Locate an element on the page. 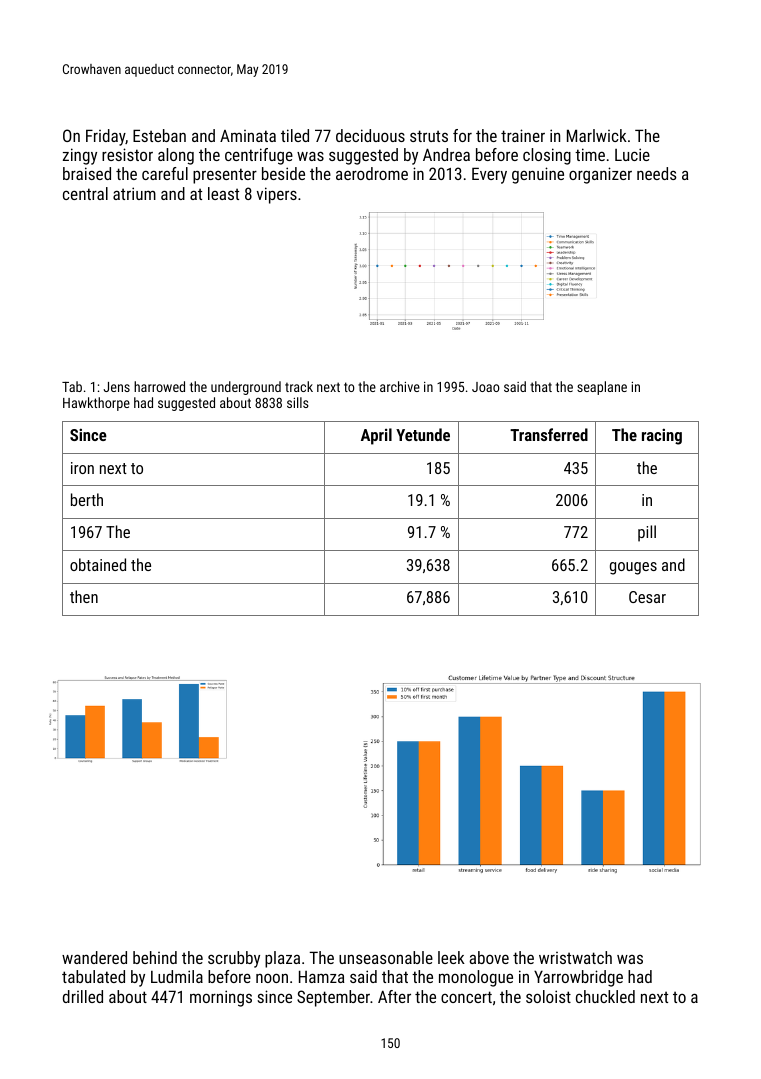 This page has width=761, height=1079. aerodrome is located at coordinates (372, 173).
